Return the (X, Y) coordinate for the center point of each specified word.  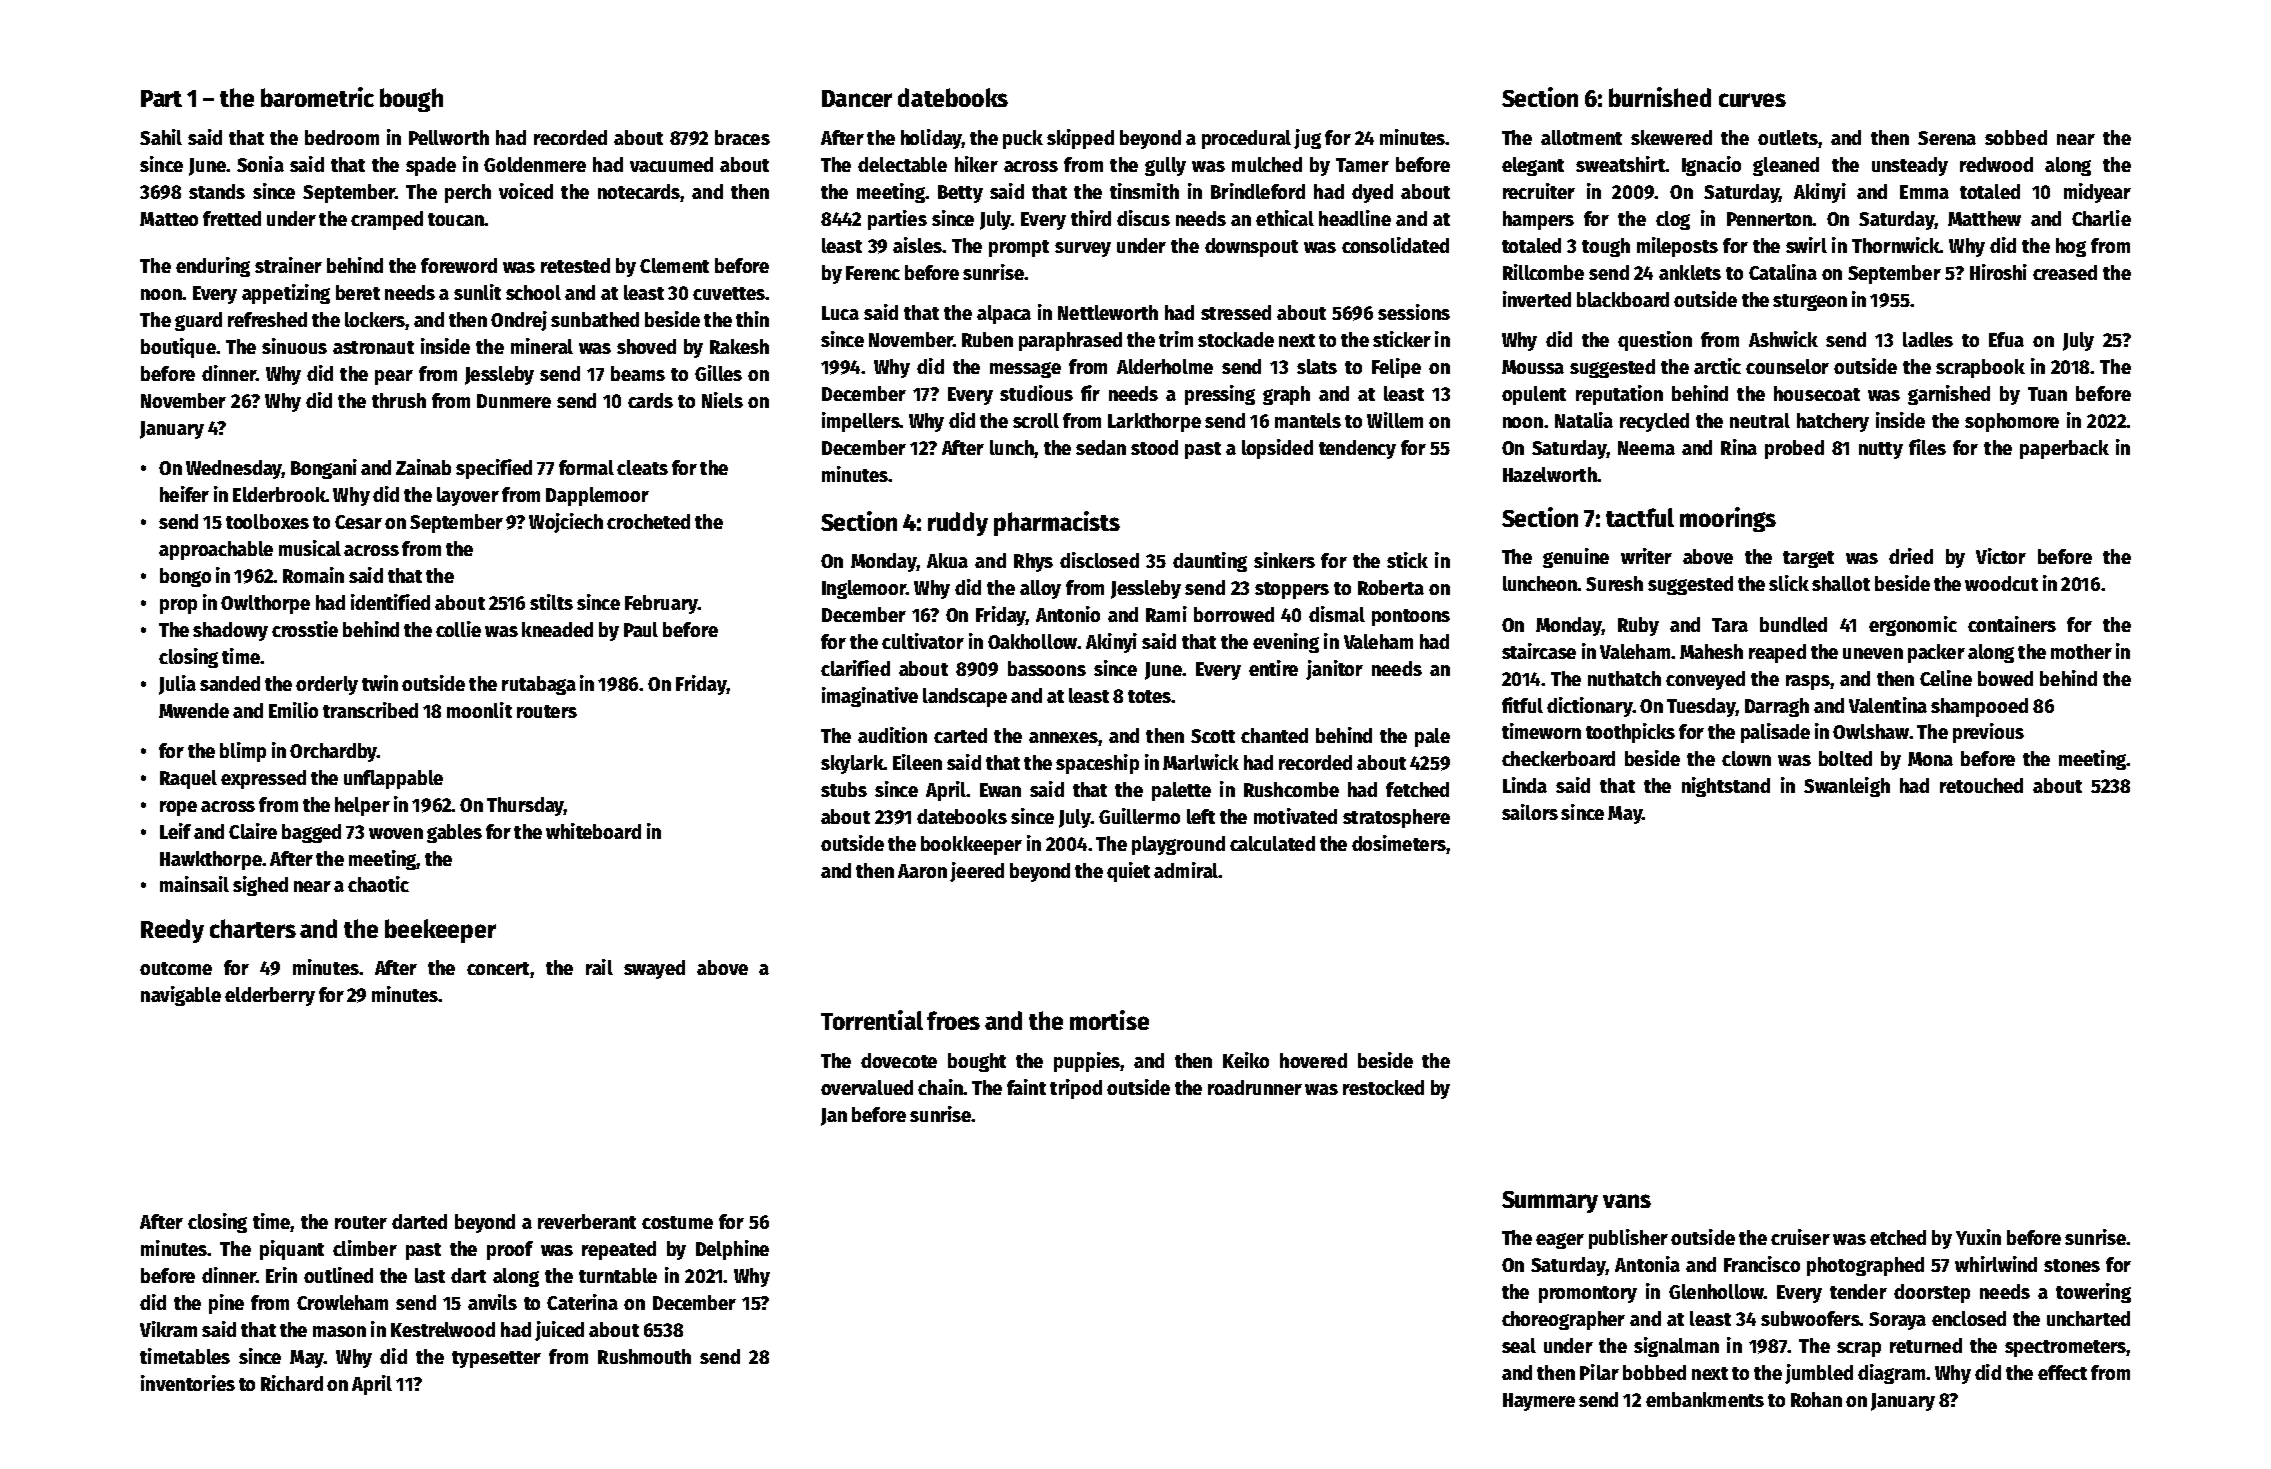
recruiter (1539, 191)
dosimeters (1399, 843)
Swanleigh (1847, 787)
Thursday (525, 806)
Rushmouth (644, 1356)
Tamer (1362, 165)
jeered (977, 872)
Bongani (324, 469)
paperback (2064, 449)
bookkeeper (971, 845)
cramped (387, 220)
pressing (1220, 395)
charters (253, 928)
